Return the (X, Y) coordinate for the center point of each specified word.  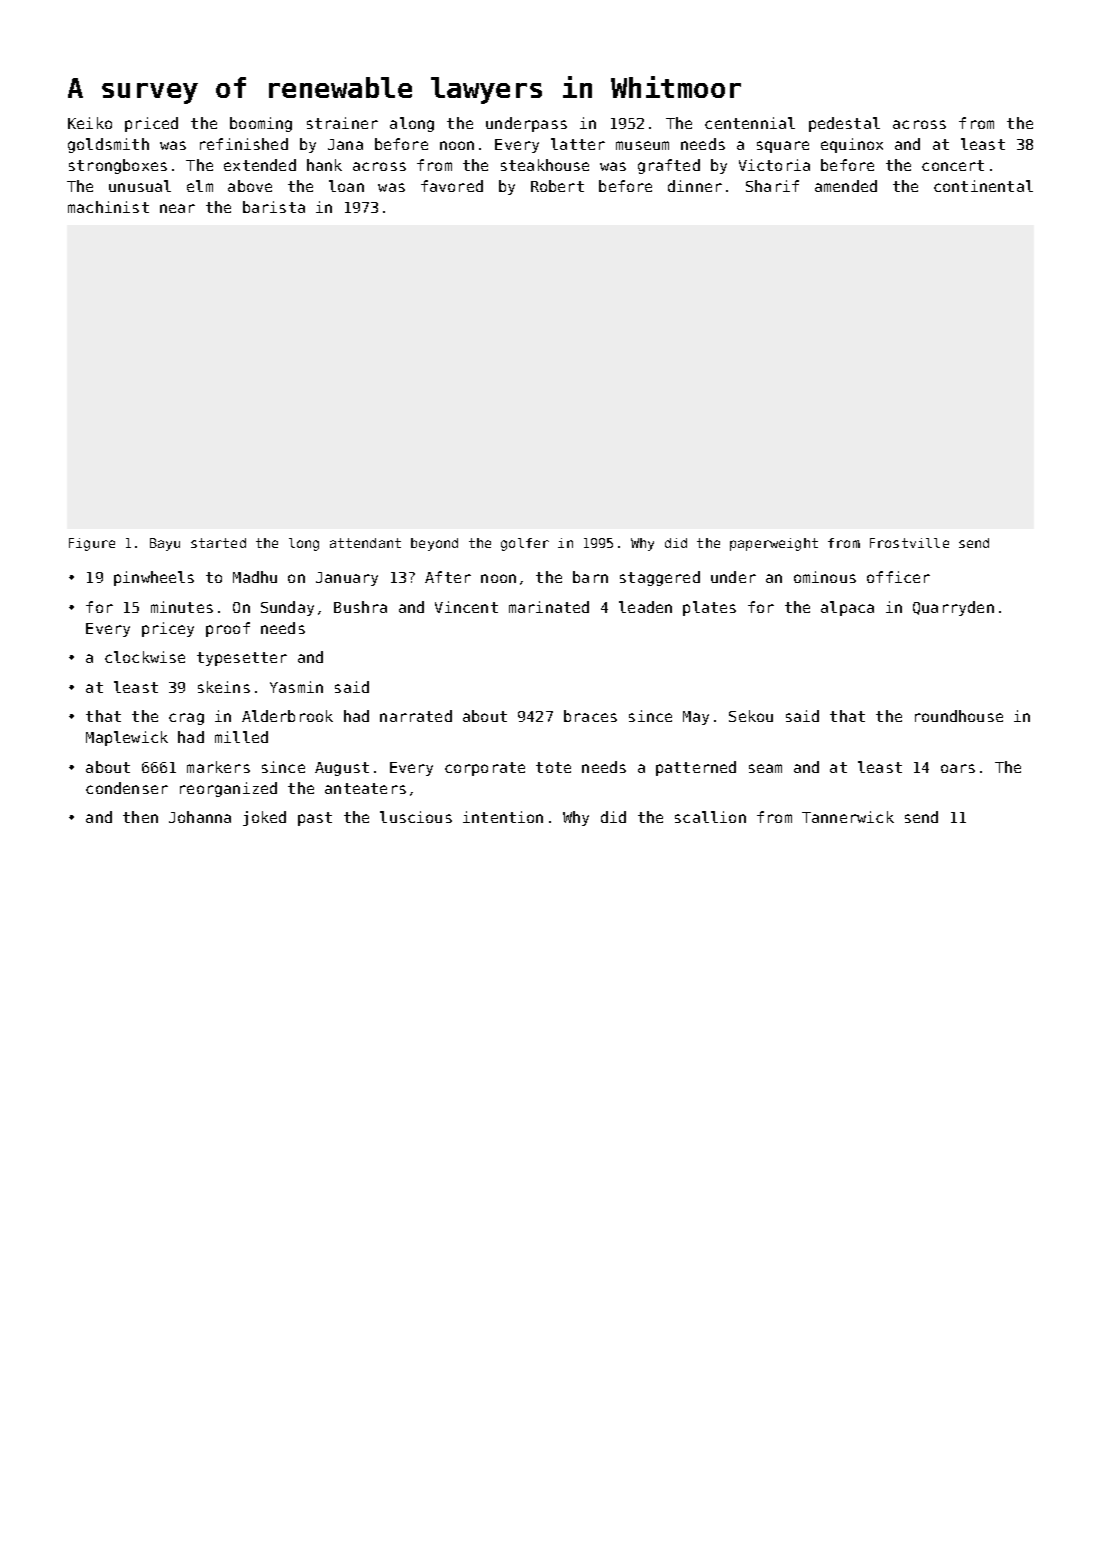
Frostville (909, 543)
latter (578, 144)
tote (553, 767)
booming (261, 124)
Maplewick (127, 738)
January (347, 579)
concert (953, 165)
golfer (525, 544)
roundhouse (959, 716)
